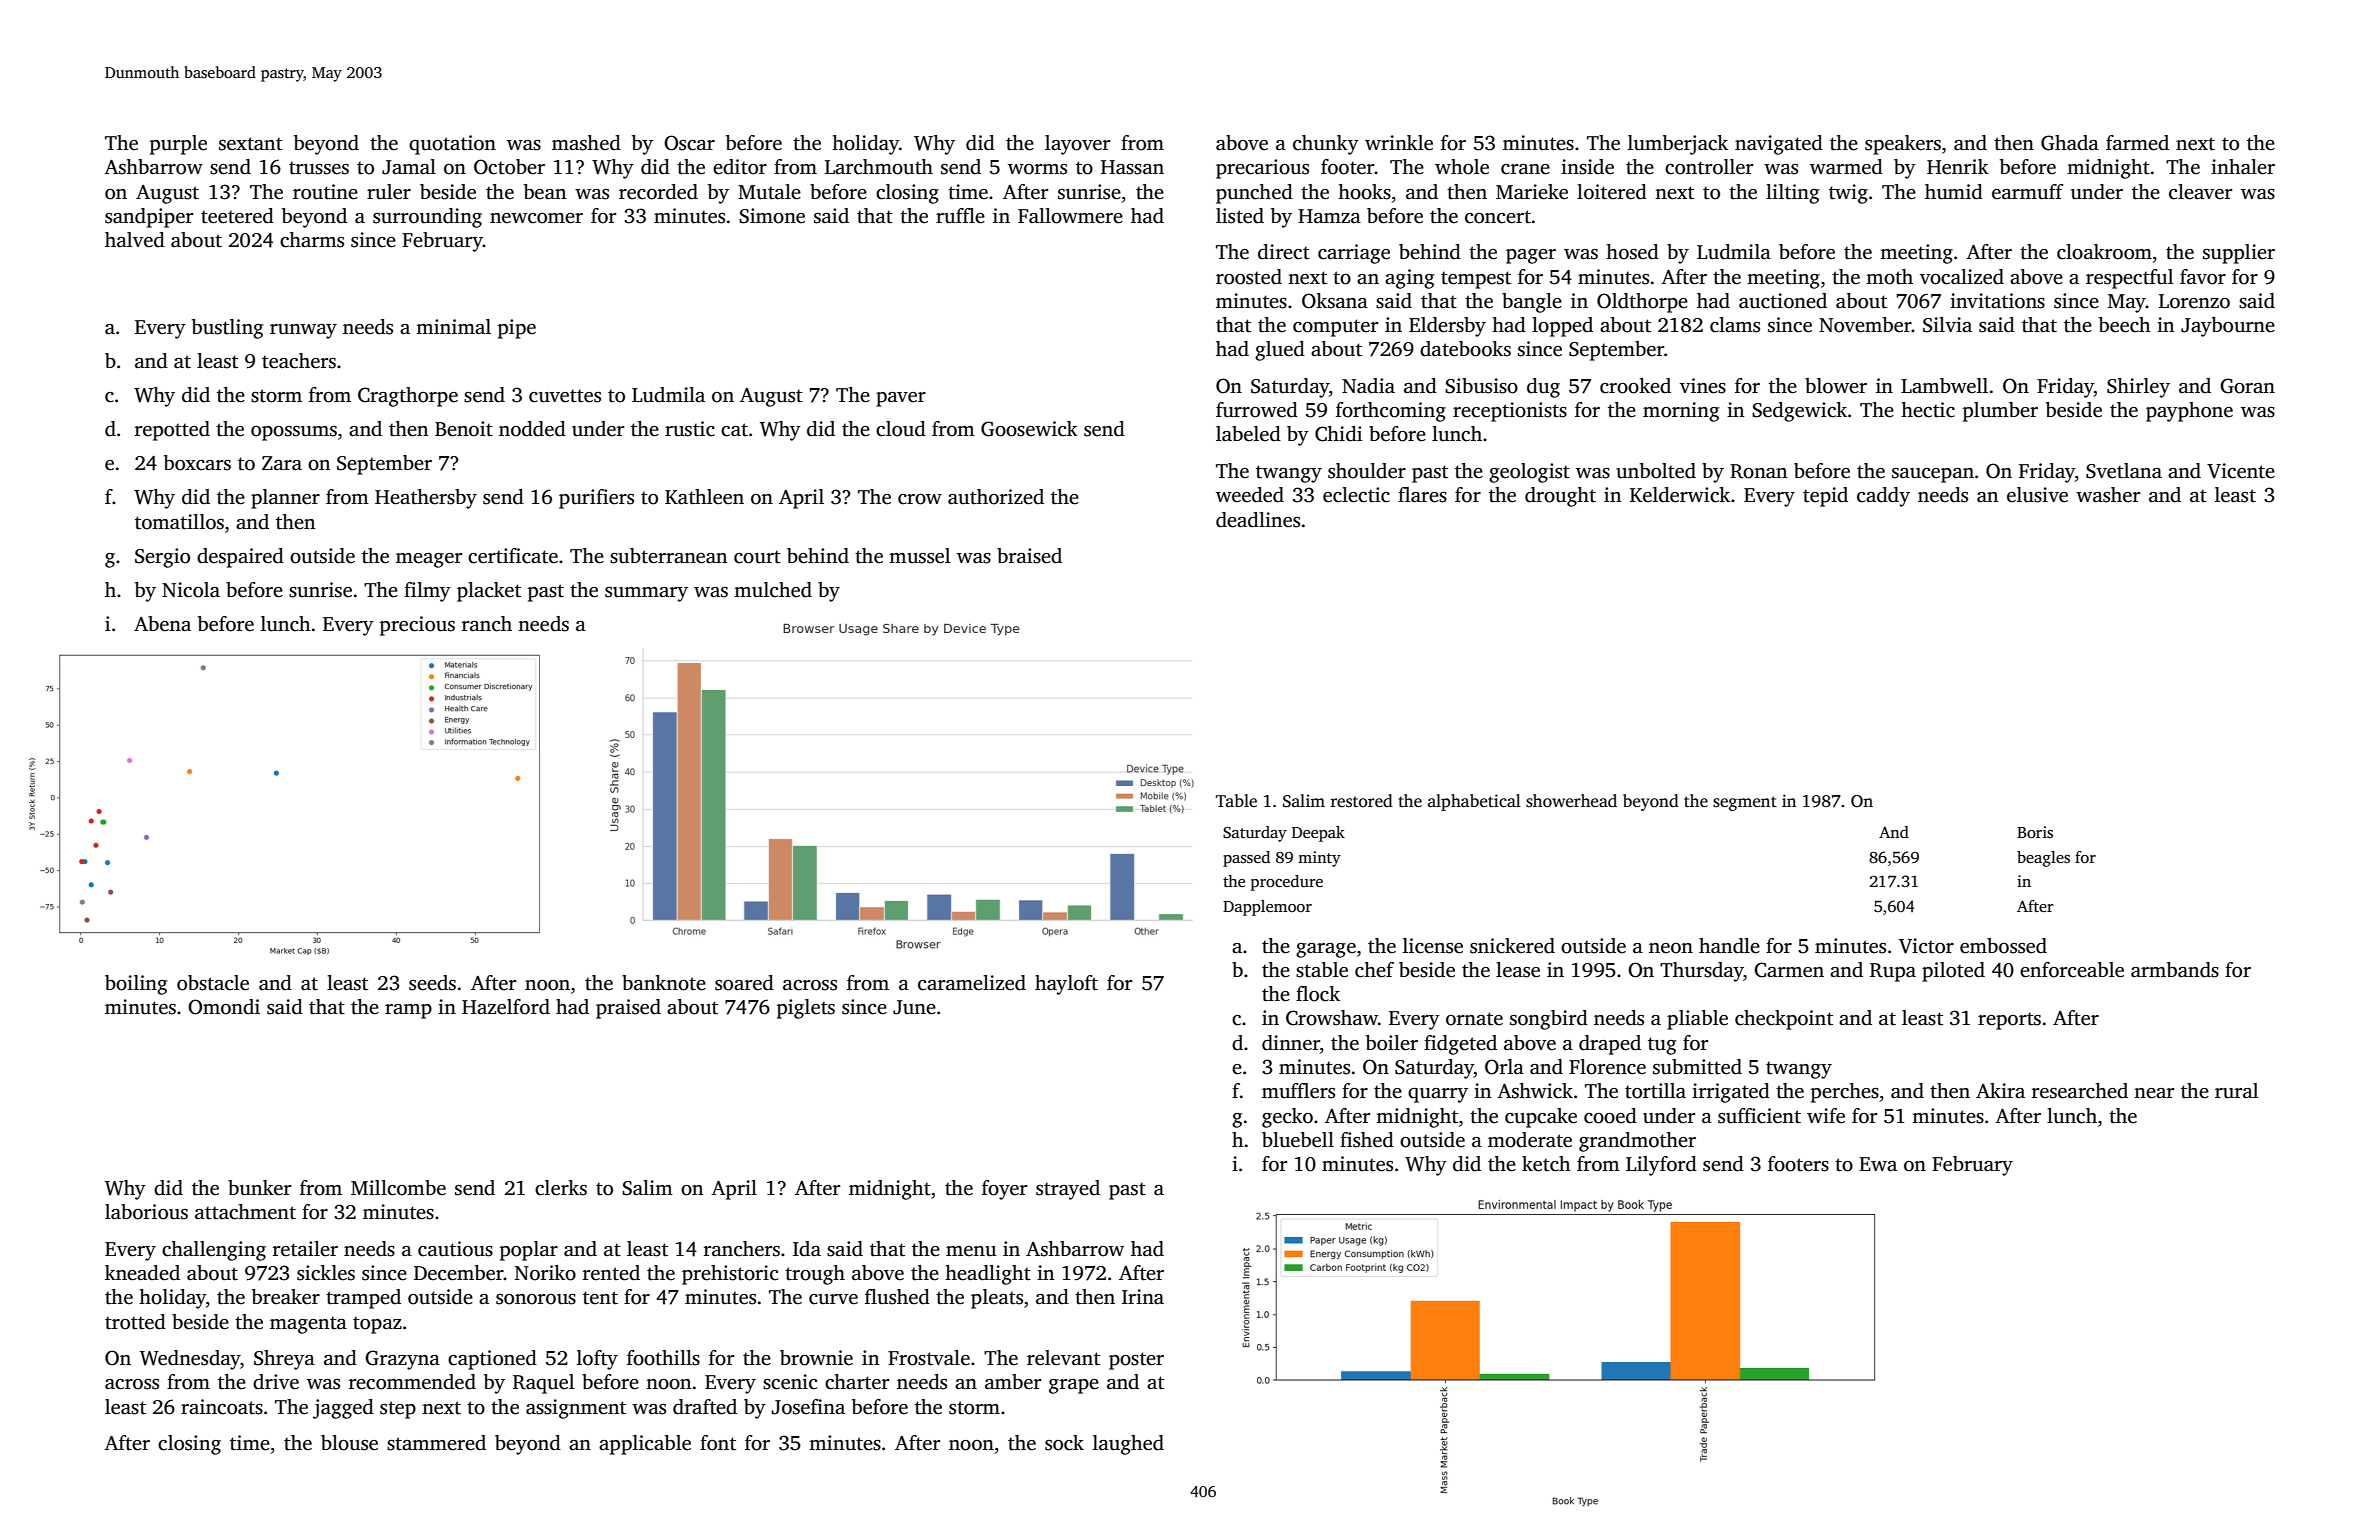 Image resolution: width=2380 pixels, height=1540 pixels. I want to click on trusses, so click(319, 168).
